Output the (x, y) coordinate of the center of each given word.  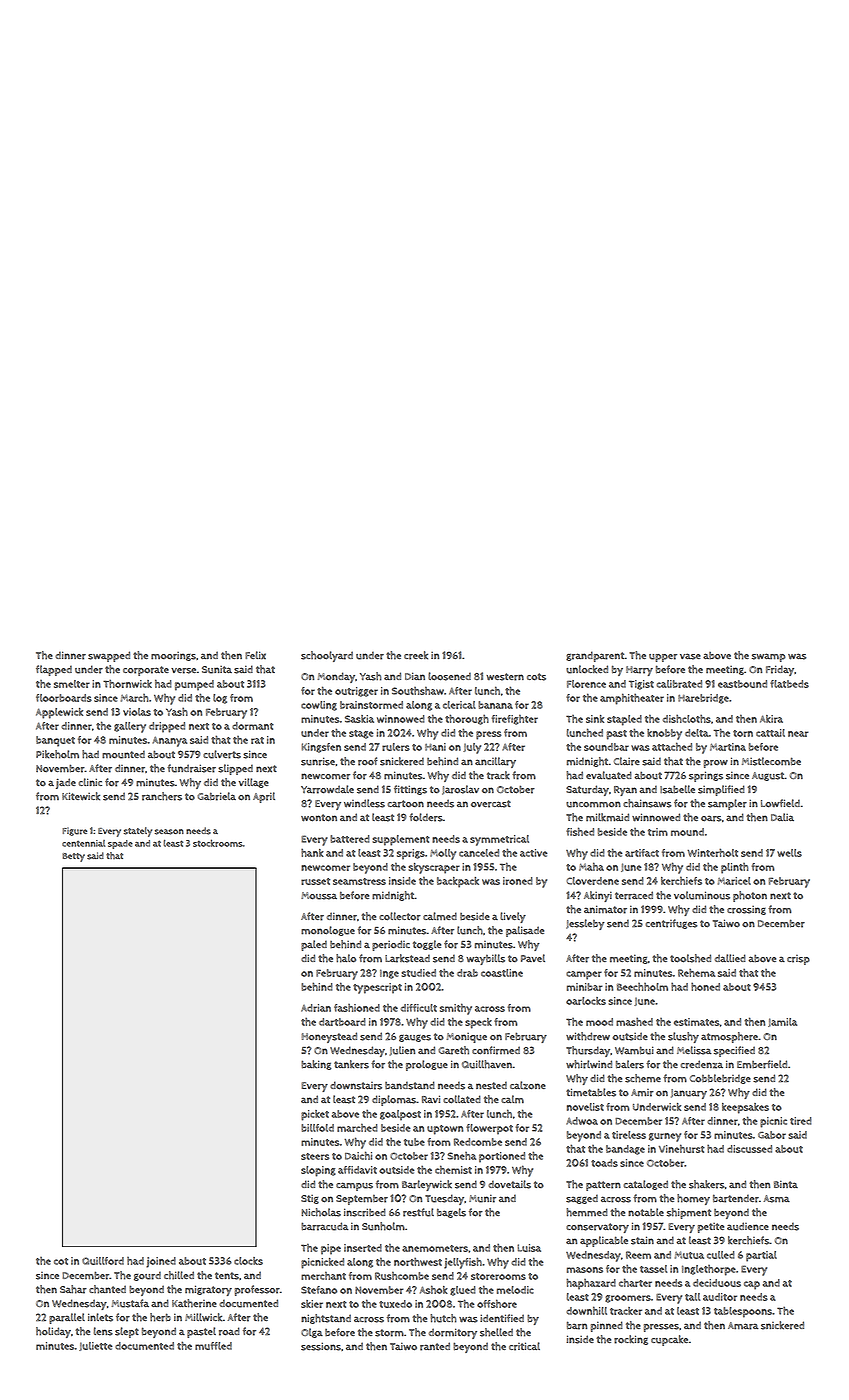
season (169, 832)
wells (789, 853)
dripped (167, 727)
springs (706, 776)
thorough (467, 719)
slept (127, 1332)
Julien (402, 1051)
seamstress (359, 881)
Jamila (782, 1022)
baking (316, 1065)
